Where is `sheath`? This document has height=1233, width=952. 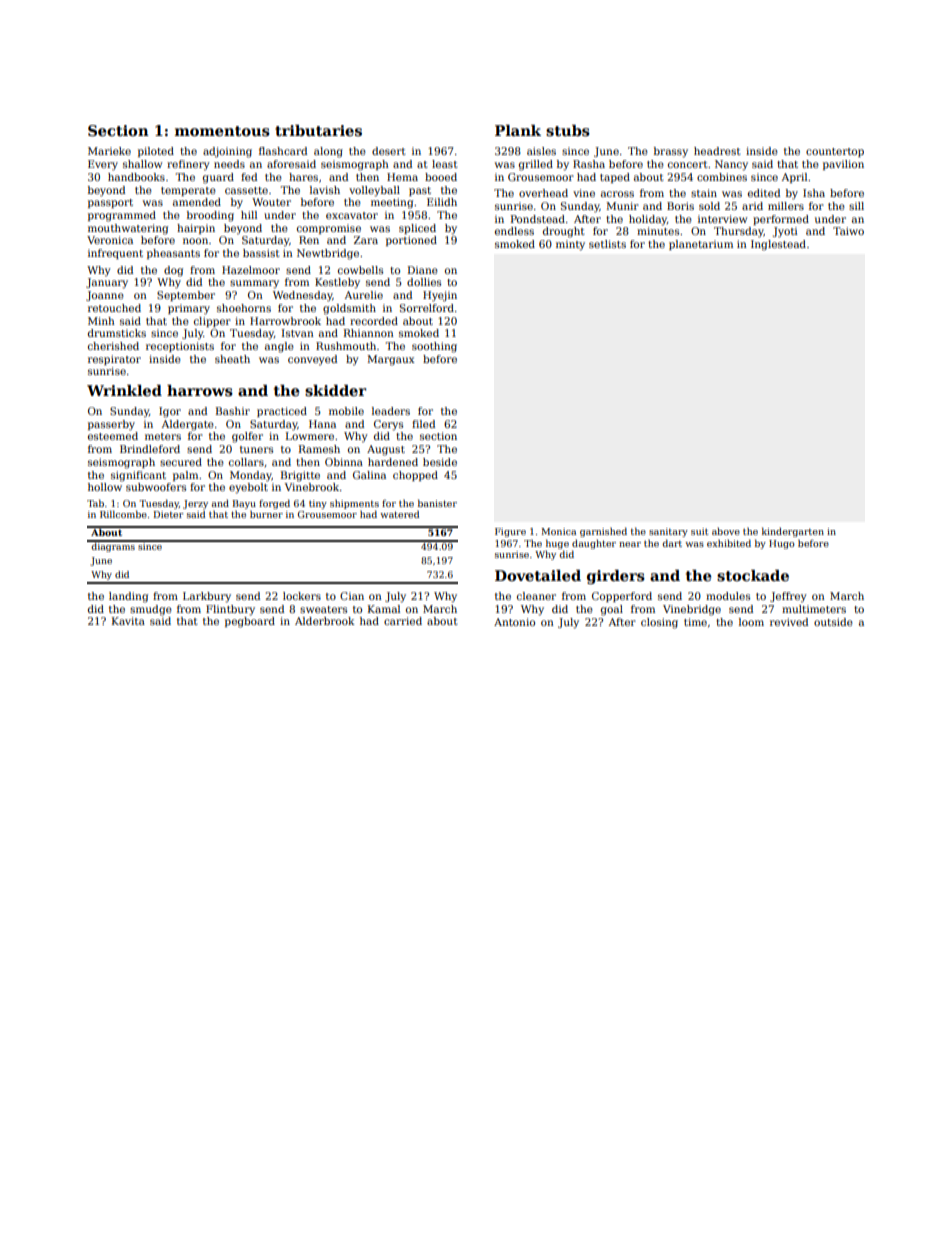
sheath is located at coordinates (232, 359).
